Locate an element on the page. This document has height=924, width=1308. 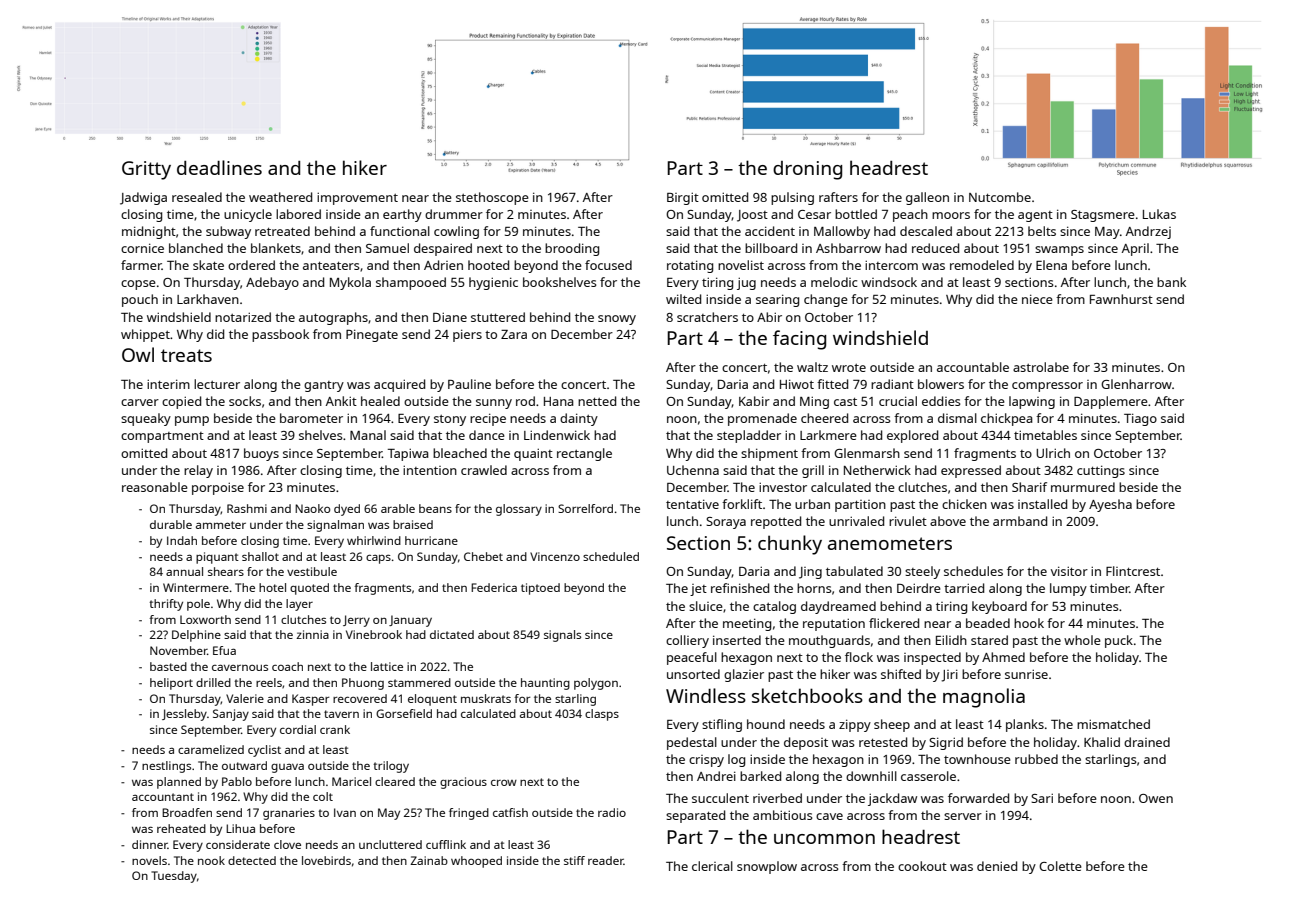
dainty is located at coordinates (579, 419).
